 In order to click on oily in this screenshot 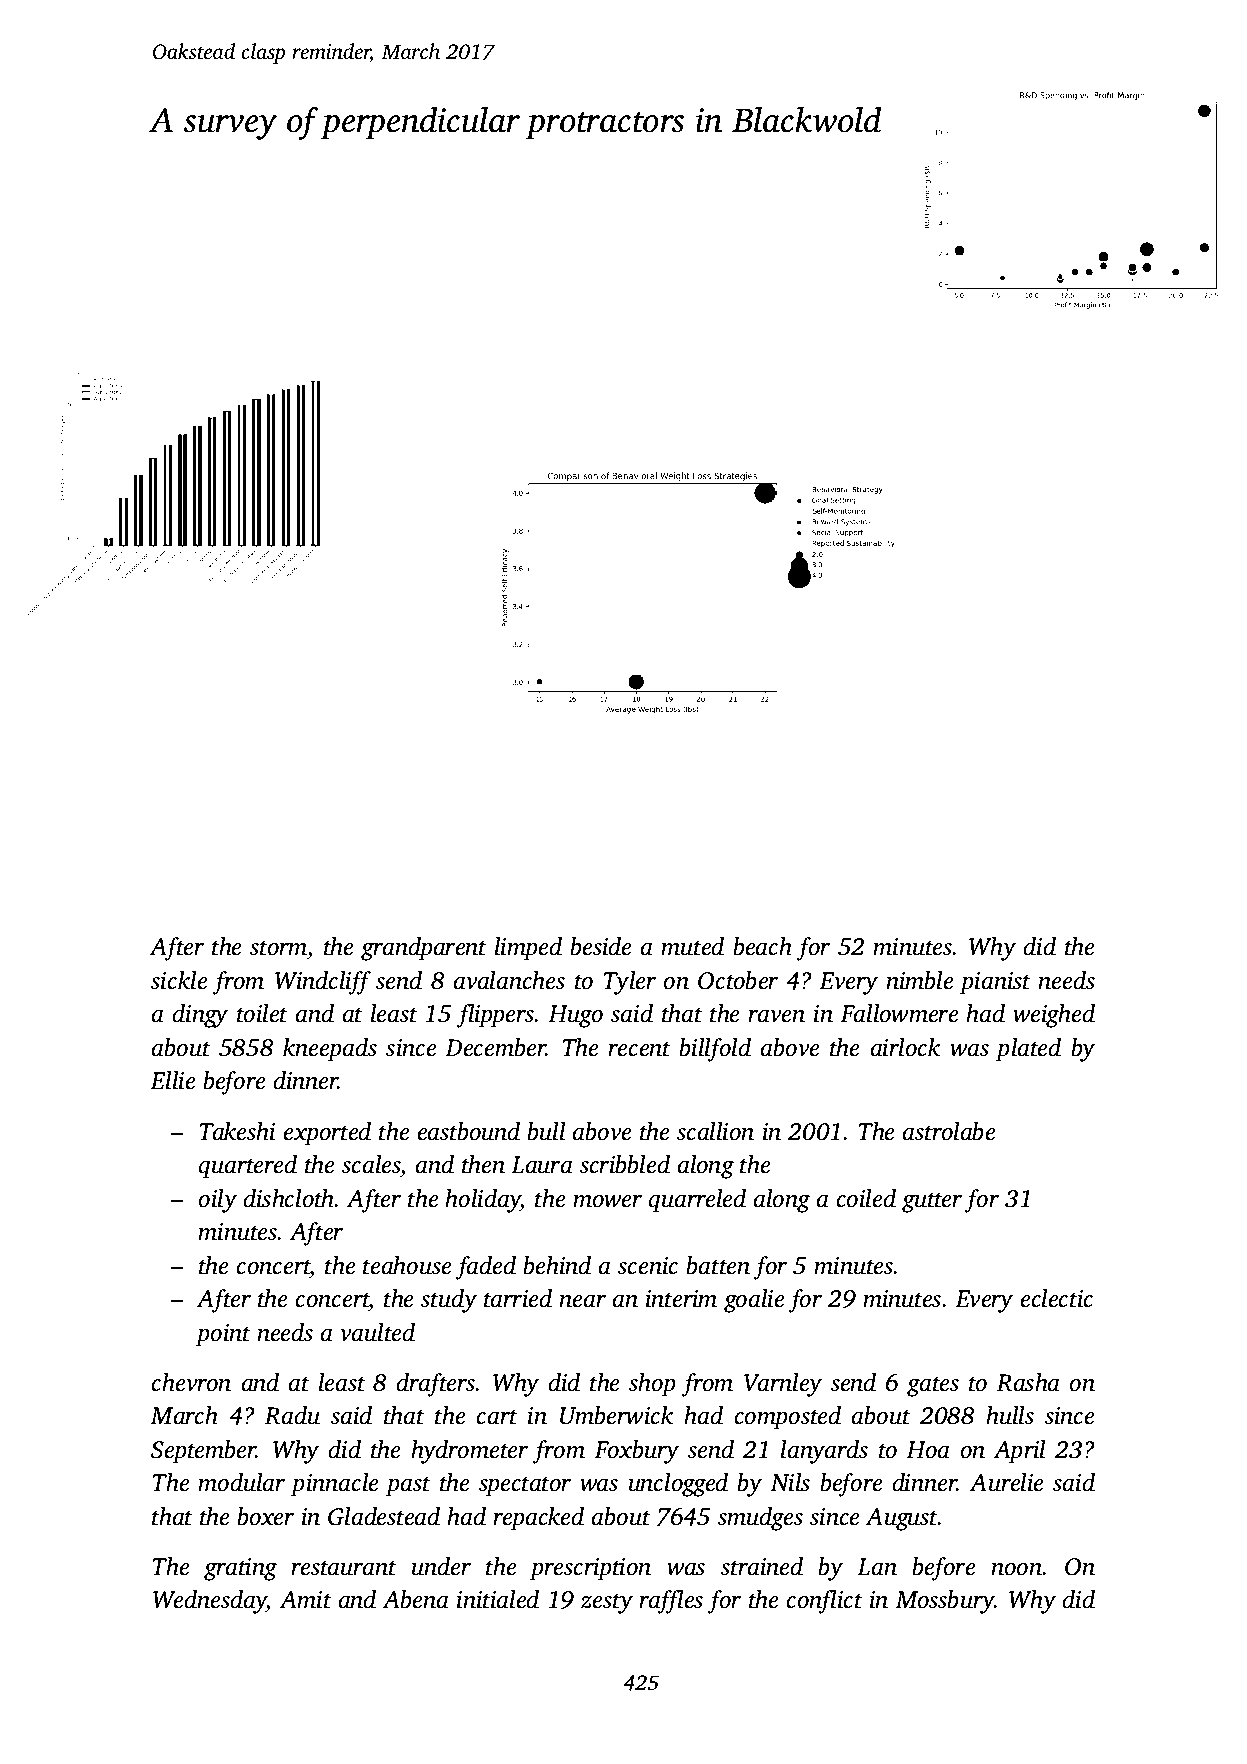, I will do `click(218, 1201)`.
